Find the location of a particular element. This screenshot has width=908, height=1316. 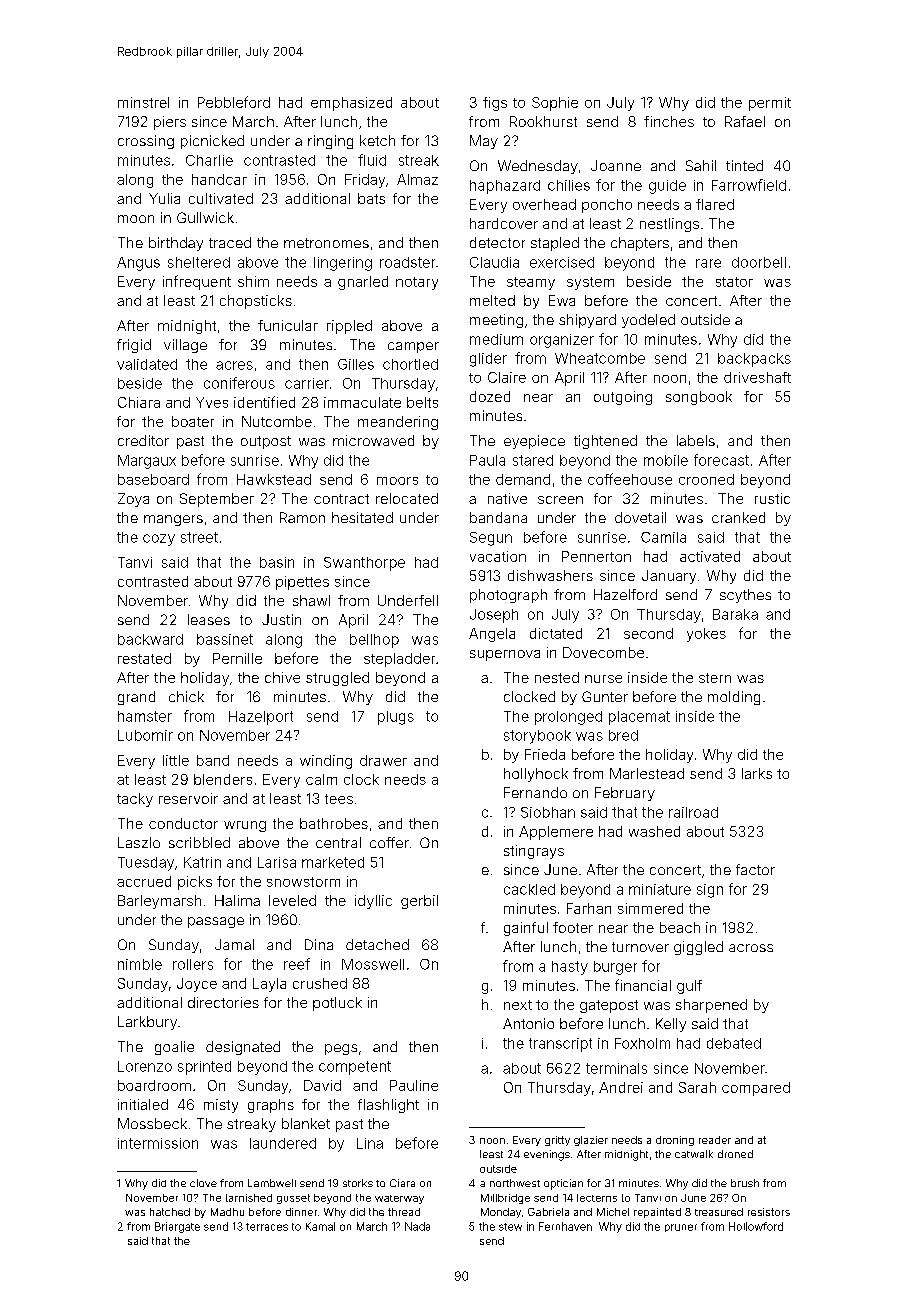

Briargate is located at coordinates (177, 1227).
